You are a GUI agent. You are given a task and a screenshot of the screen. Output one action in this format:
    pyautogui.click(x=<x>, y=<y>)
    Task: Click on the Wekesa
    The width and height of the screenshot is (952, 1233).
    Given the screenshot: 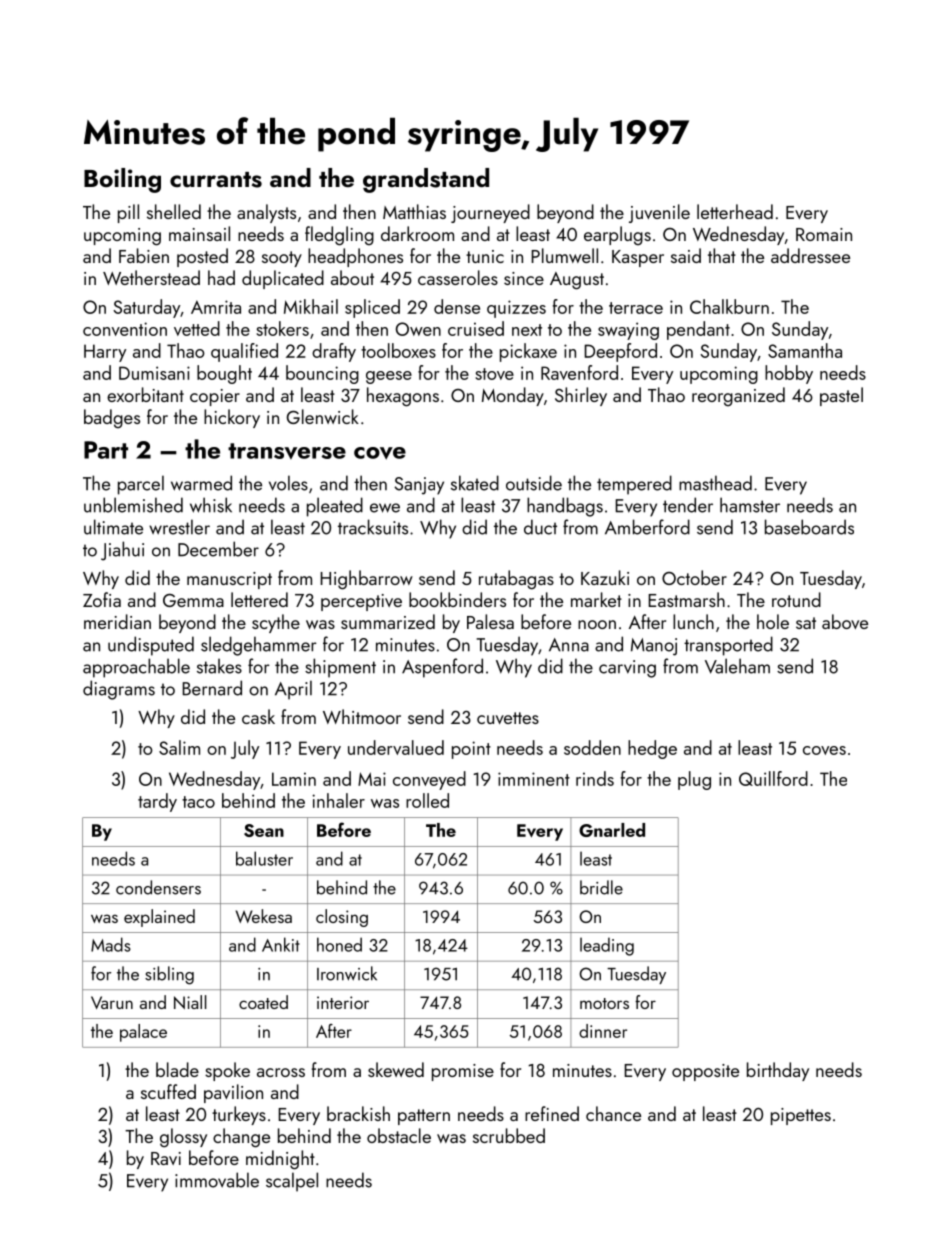 What is the action you would take?
    pyautogui.click(x=264, y=916)
